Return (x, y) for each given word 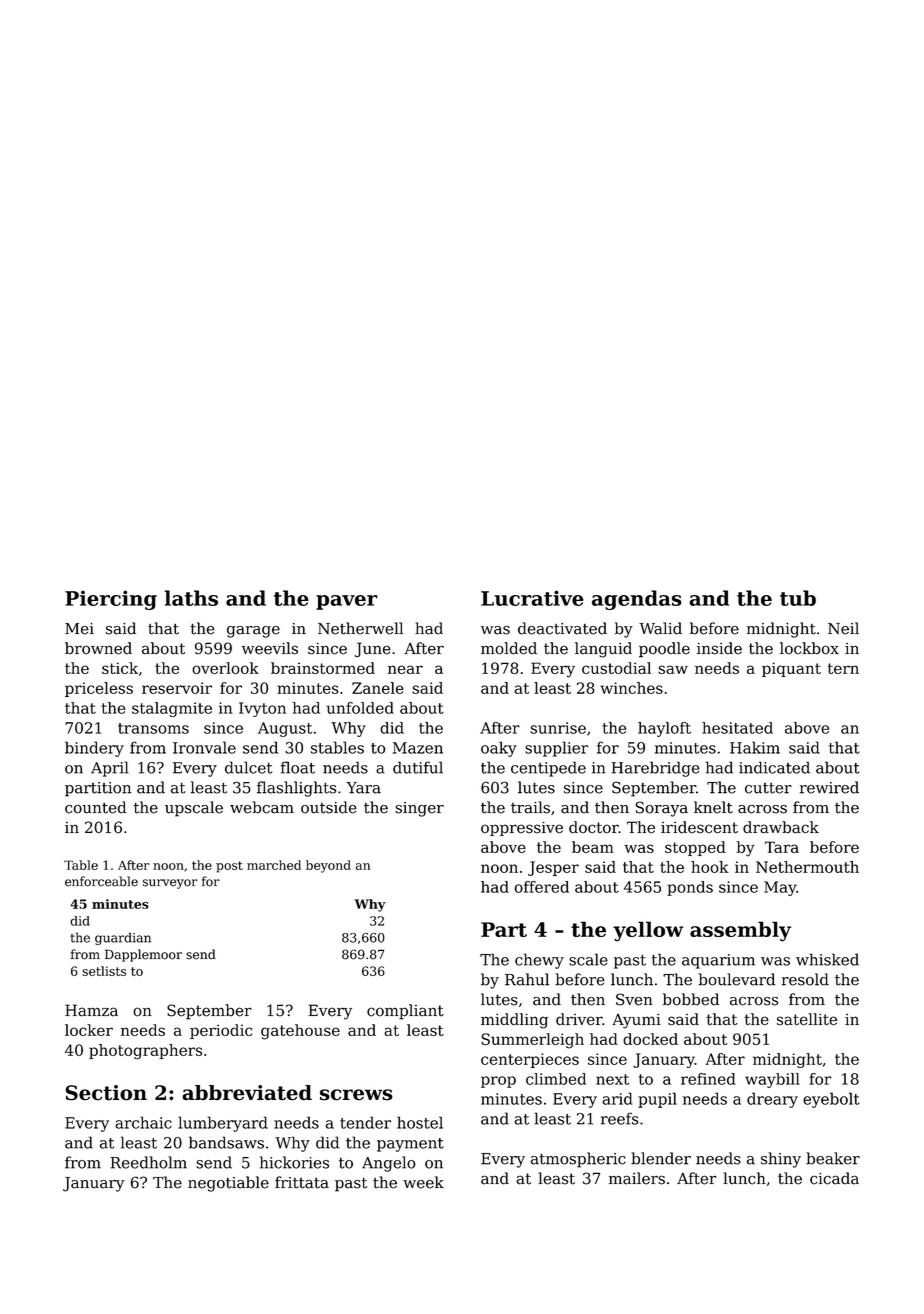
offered (541, 887)
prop (498, 1082)
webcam (262, 807)
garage (253, 632)
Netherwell (360, 628)
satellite (807, 1019)
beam (593, 847)
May (780, 888)
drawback (781, 827)
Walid (660, 628)
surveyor (170, 884)
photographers (145, 1052)
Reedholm (148, 1162)
